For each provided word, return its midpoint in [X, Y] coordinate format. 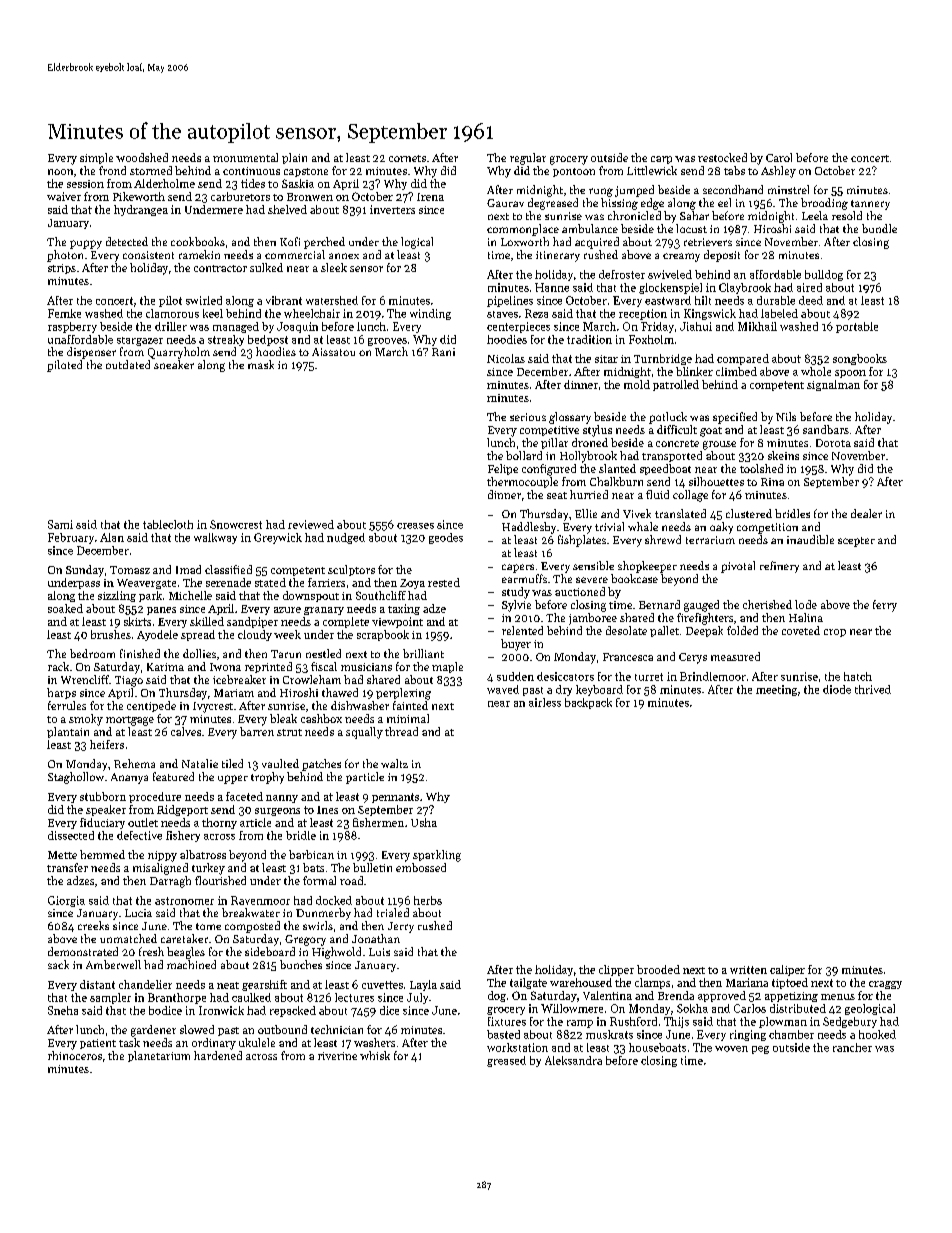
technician [337, 1029]
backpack [588, 703]
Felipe [503, 469]
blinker [694, 371]
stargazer [140, 341]
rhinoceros [75, 1055]
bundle [879, 228]
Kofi [290, 241]
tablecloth [168, 524]
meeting [776, 690]
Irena [430, 197]
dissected [71, 835]
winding [430, 314]
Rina [772, 482]
